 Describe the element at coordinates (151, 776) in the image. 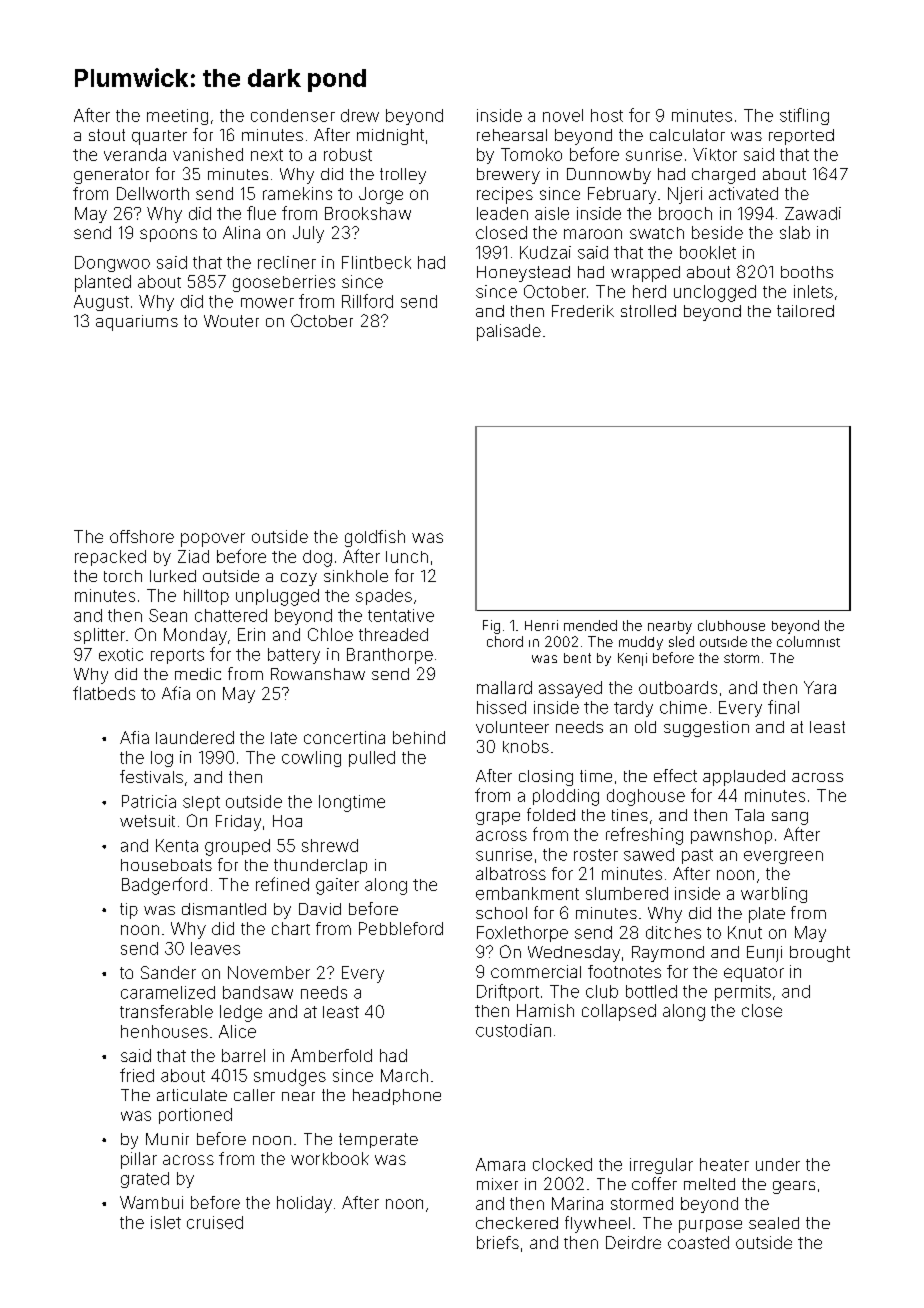

I see `festivals` at that location.
